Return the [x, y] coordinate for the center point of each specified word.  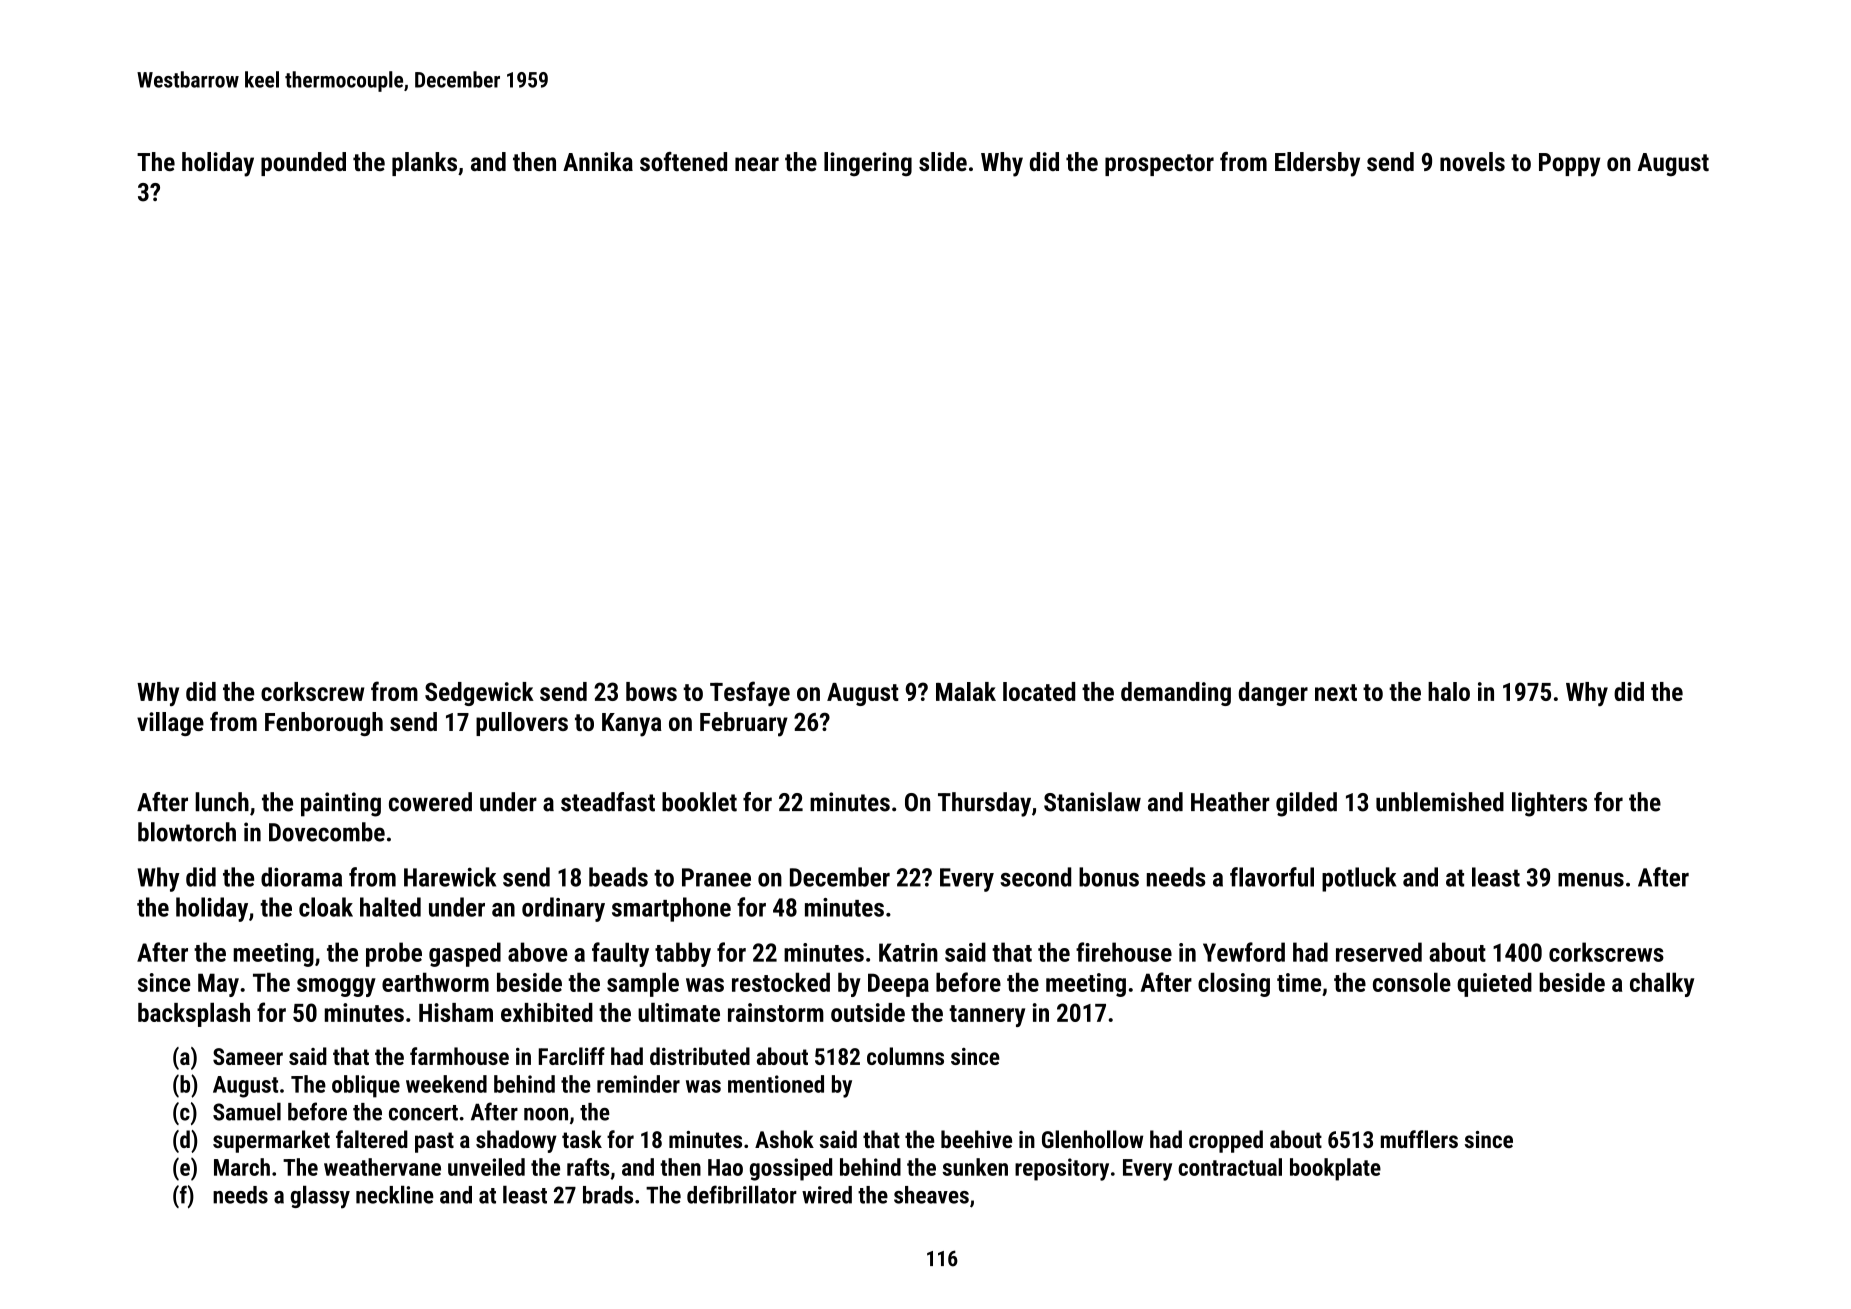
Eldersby [1317, 164]
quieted [1494, 984]
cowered [430, 802]
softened [683, 161]
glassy [320, 1197]
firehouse [1124, 952]
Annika [598, 161]
